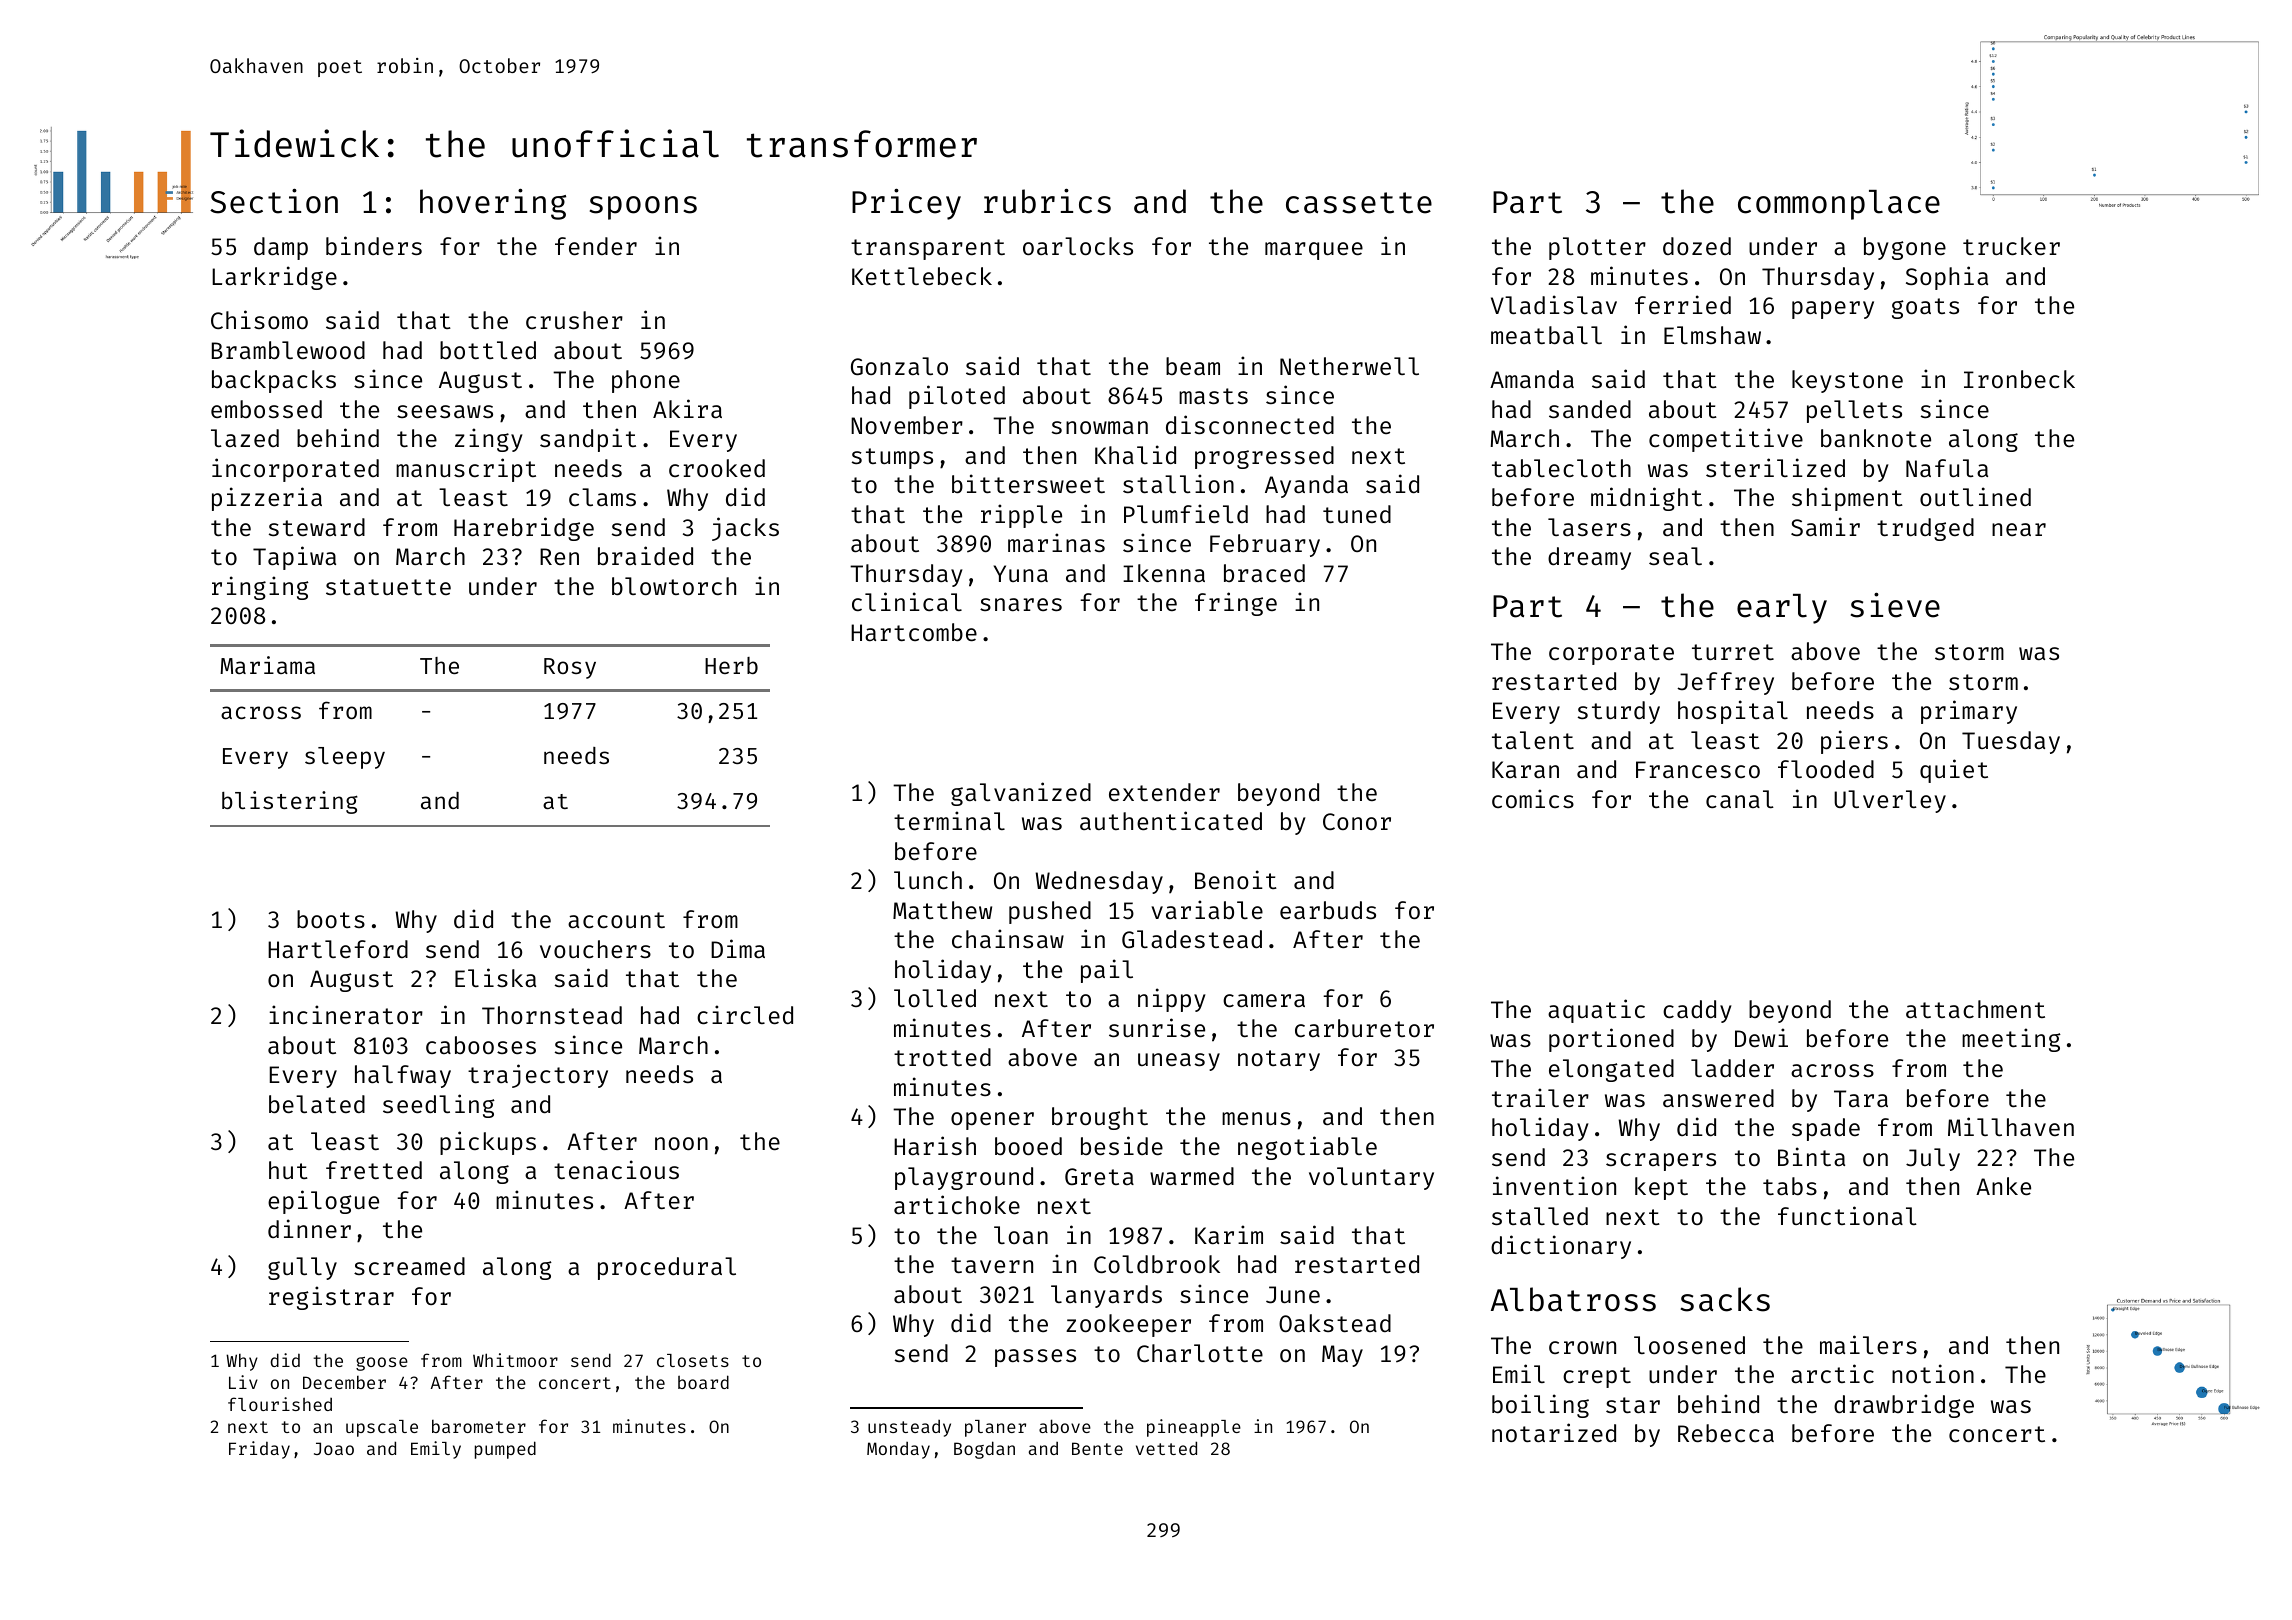 The image size is (2292, 1620). I want to click on Bente, so click(1097, 1448).
